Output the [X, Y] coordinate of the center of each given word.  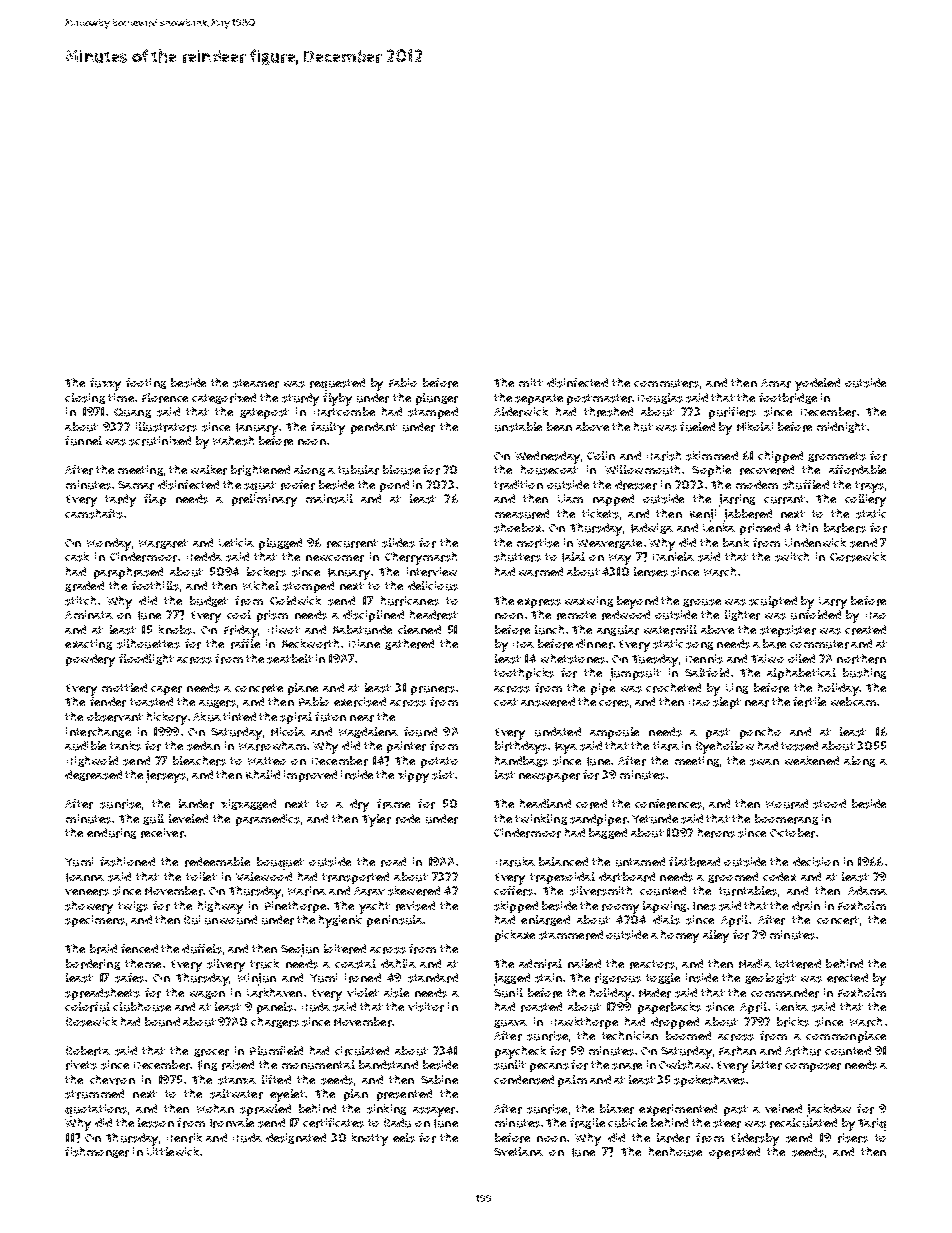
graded [84, 586]
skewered [414, 891]
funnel [83, 441]
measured [522, 514]
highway [220, 907]
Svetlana [518, 1151]
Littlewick [173, 1151]
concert [838, 920]
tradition [518, 485]
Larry [833, 603]
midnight [841, 427]
